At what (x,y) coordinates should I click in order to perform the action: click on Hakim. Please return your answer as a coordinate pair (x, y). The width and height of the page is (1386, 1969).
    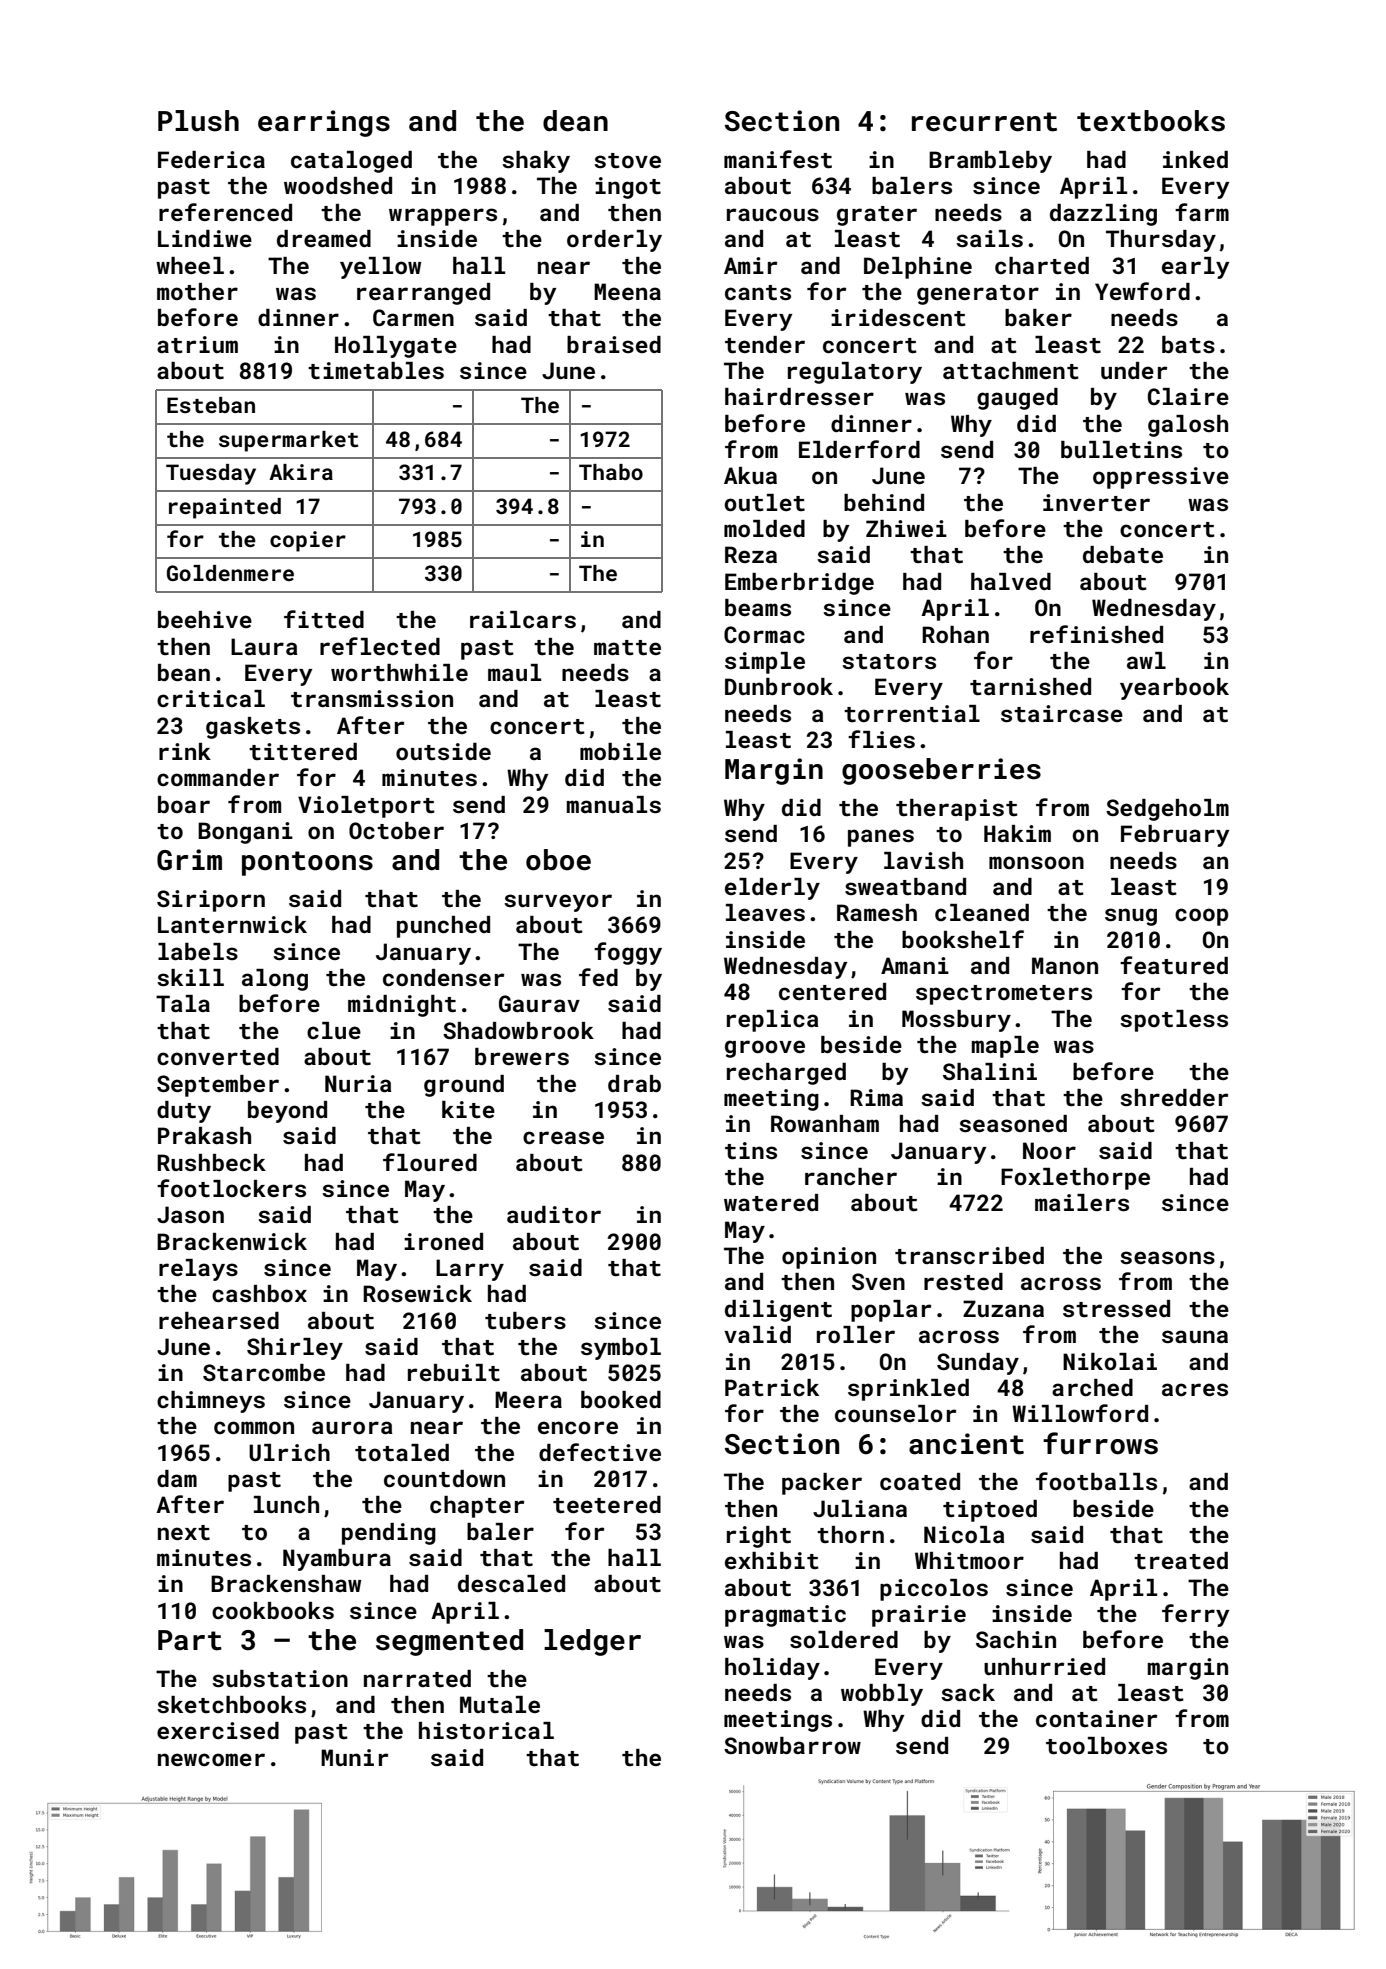
    Looking at the image, I should click on (1017, 833).
